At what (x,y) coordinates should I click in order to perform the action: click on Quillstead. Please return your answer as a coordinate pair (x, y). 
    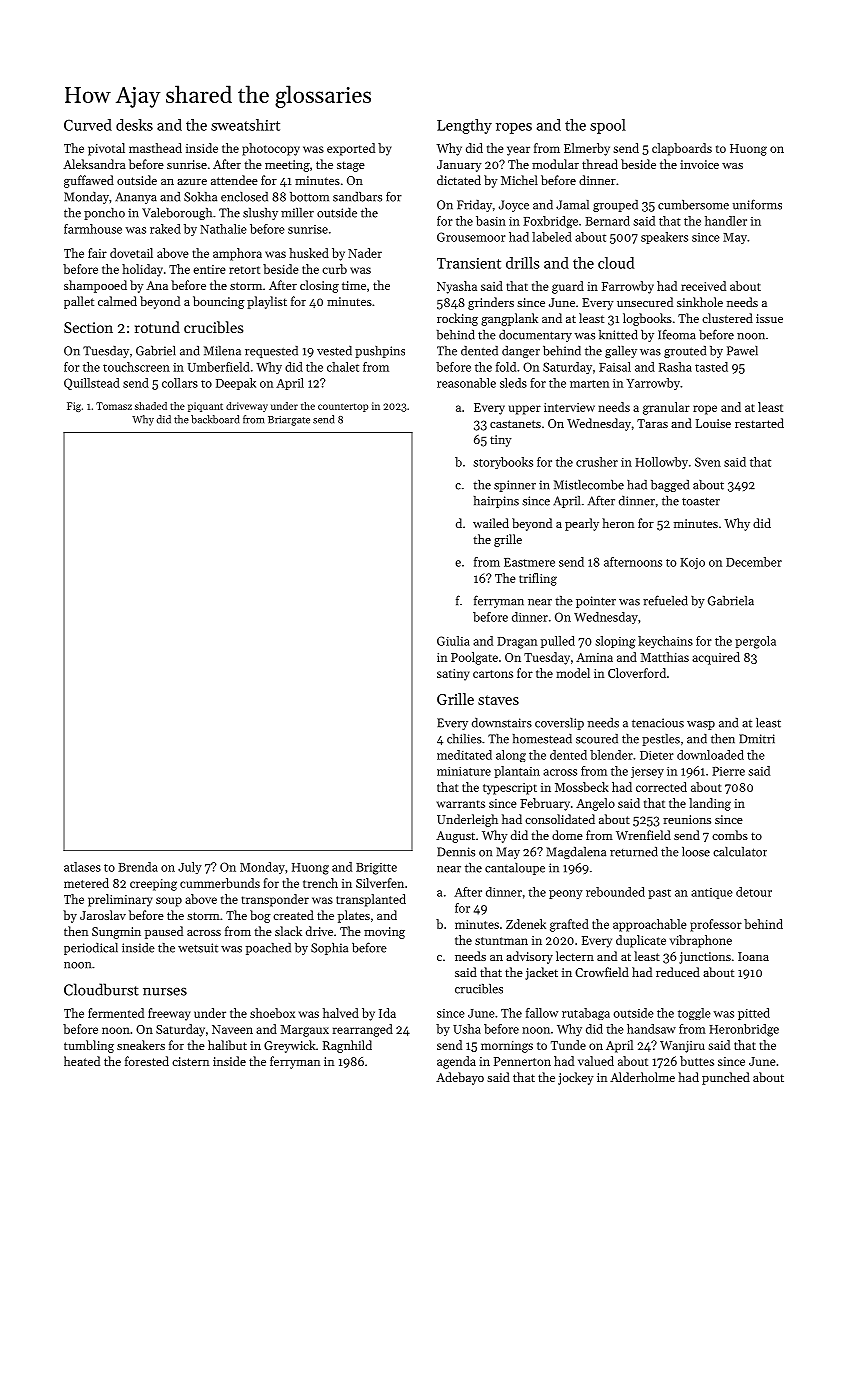
    Looking at the image, I should click on (92, 384).
